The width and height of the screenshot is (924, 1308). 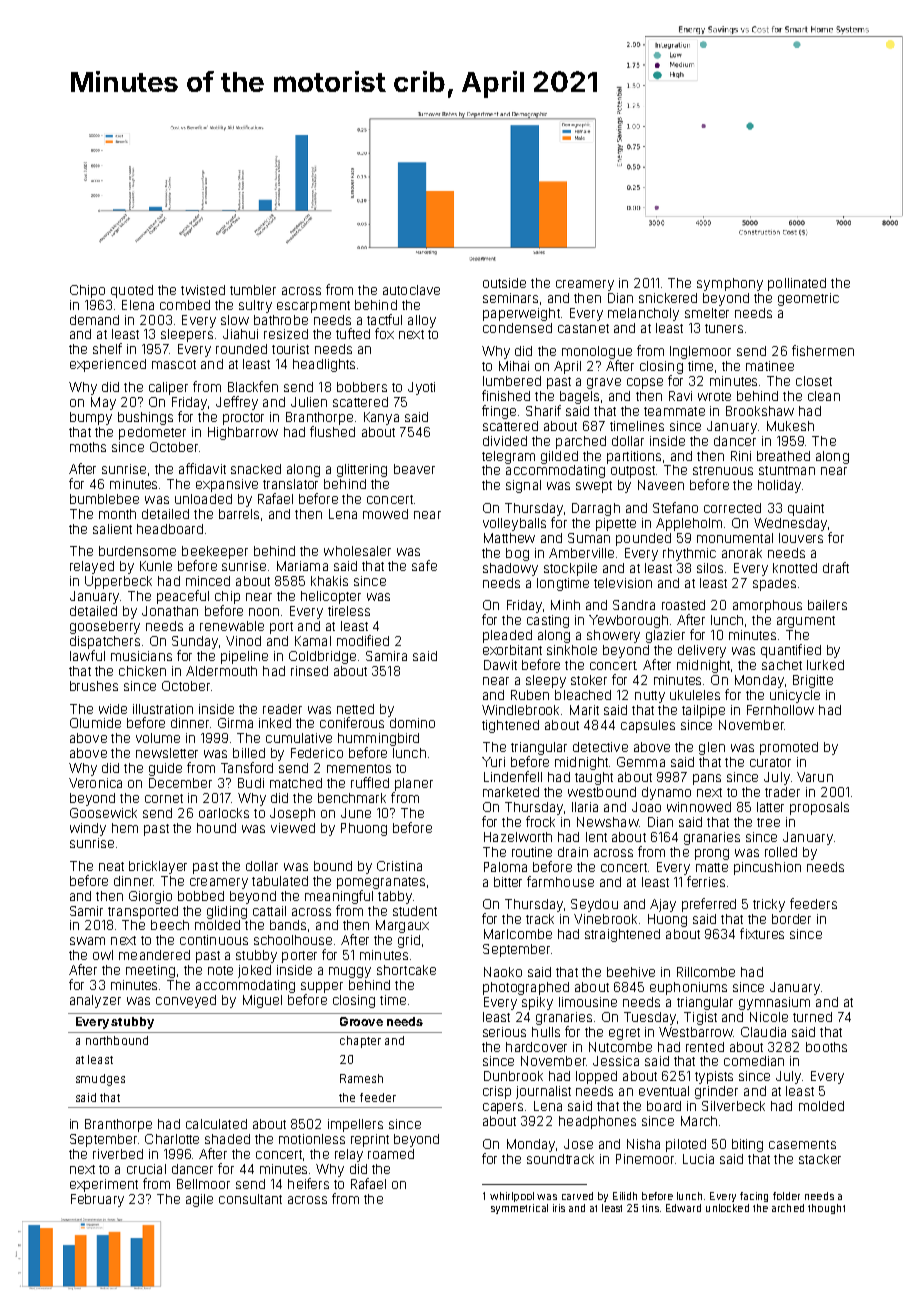 I want to click on Edward, so click(x=683, y=1208).
